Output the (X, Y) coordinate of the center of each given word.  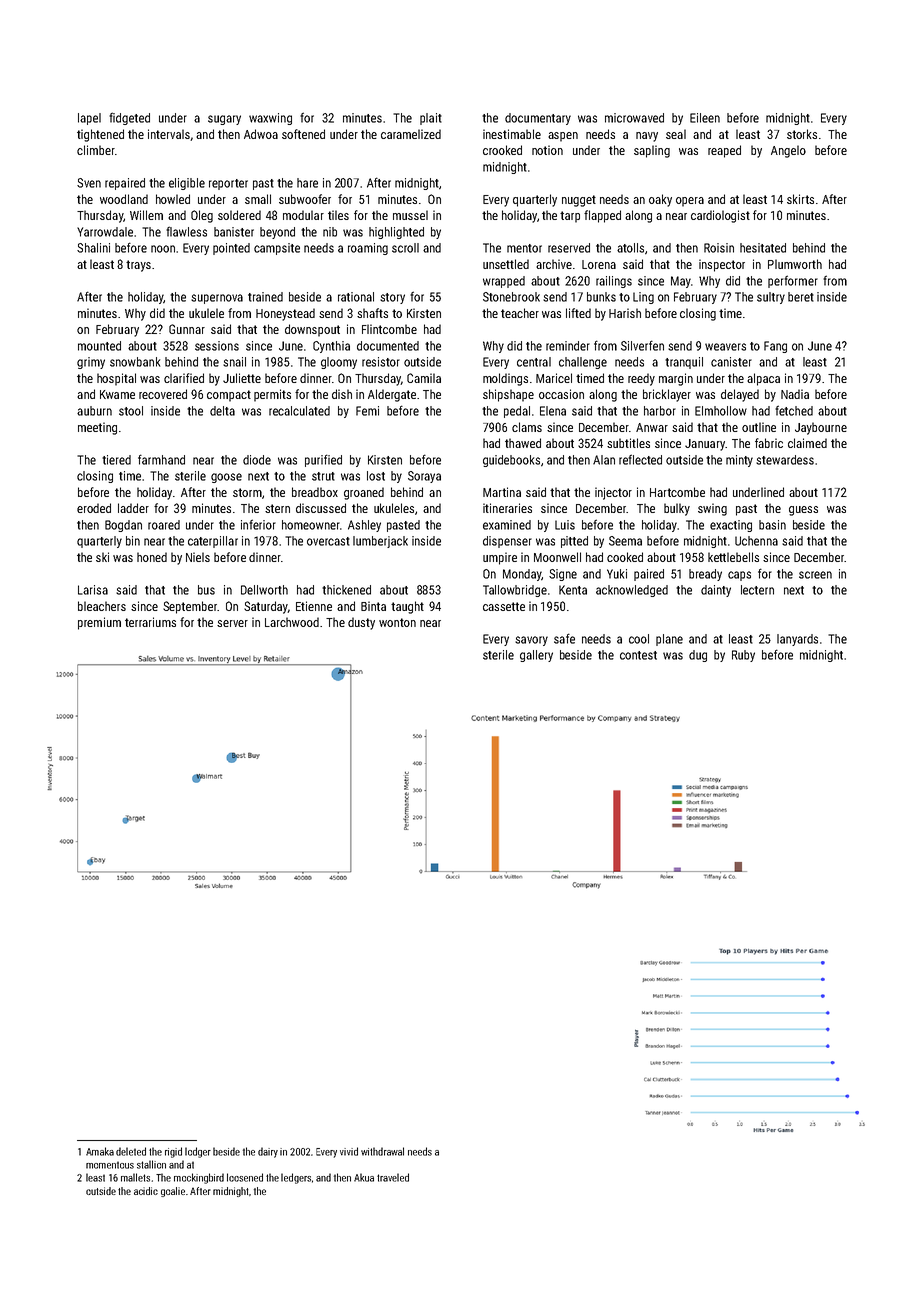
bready (705, 575)
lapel (89, 119)
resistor (381, 362)
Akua (364, 1177)
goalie (173, 1192)
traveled (393, 1177)
